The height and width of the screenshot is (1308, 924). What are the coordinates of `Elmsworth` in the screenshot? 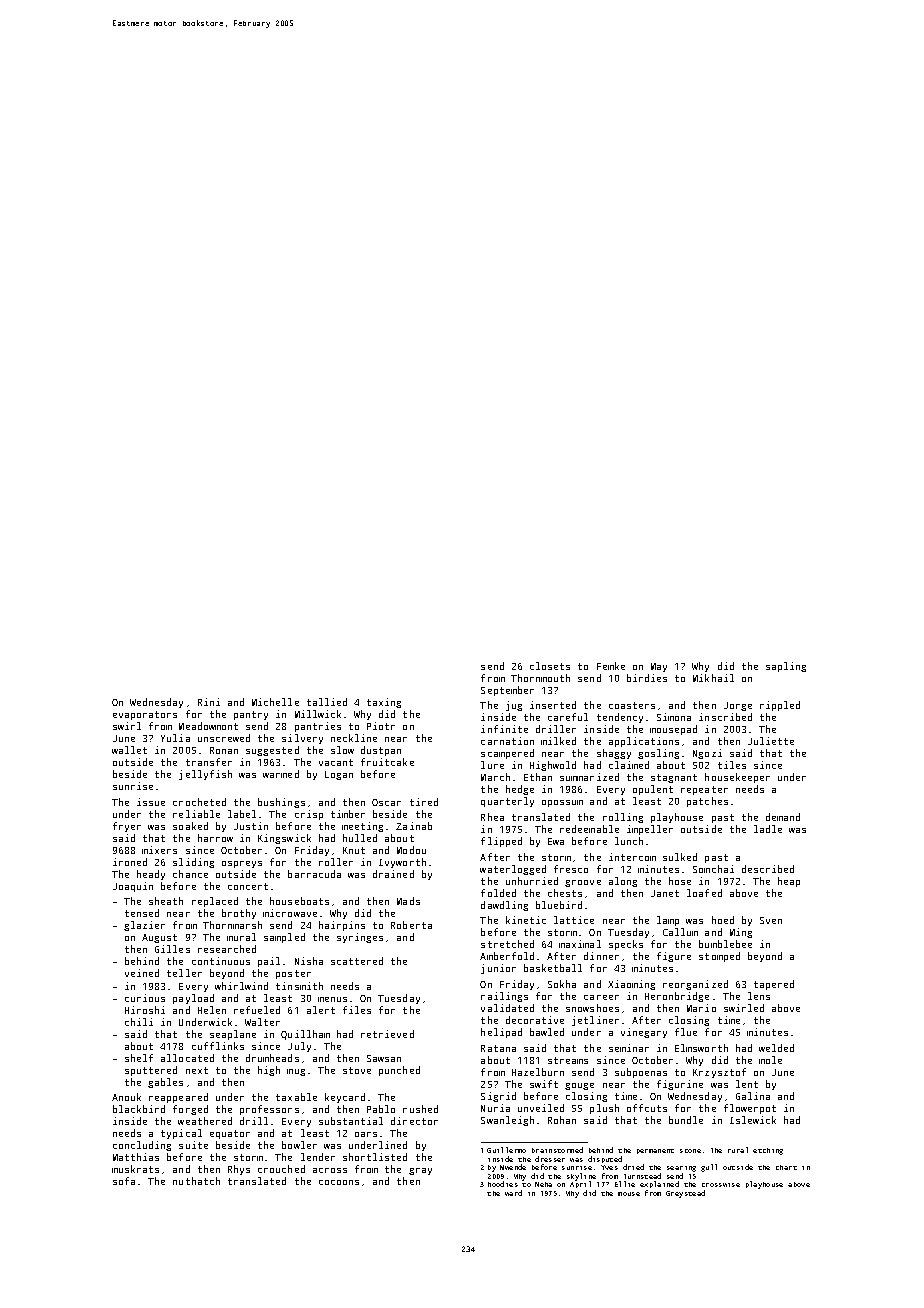 It's located at (701, 1048).
